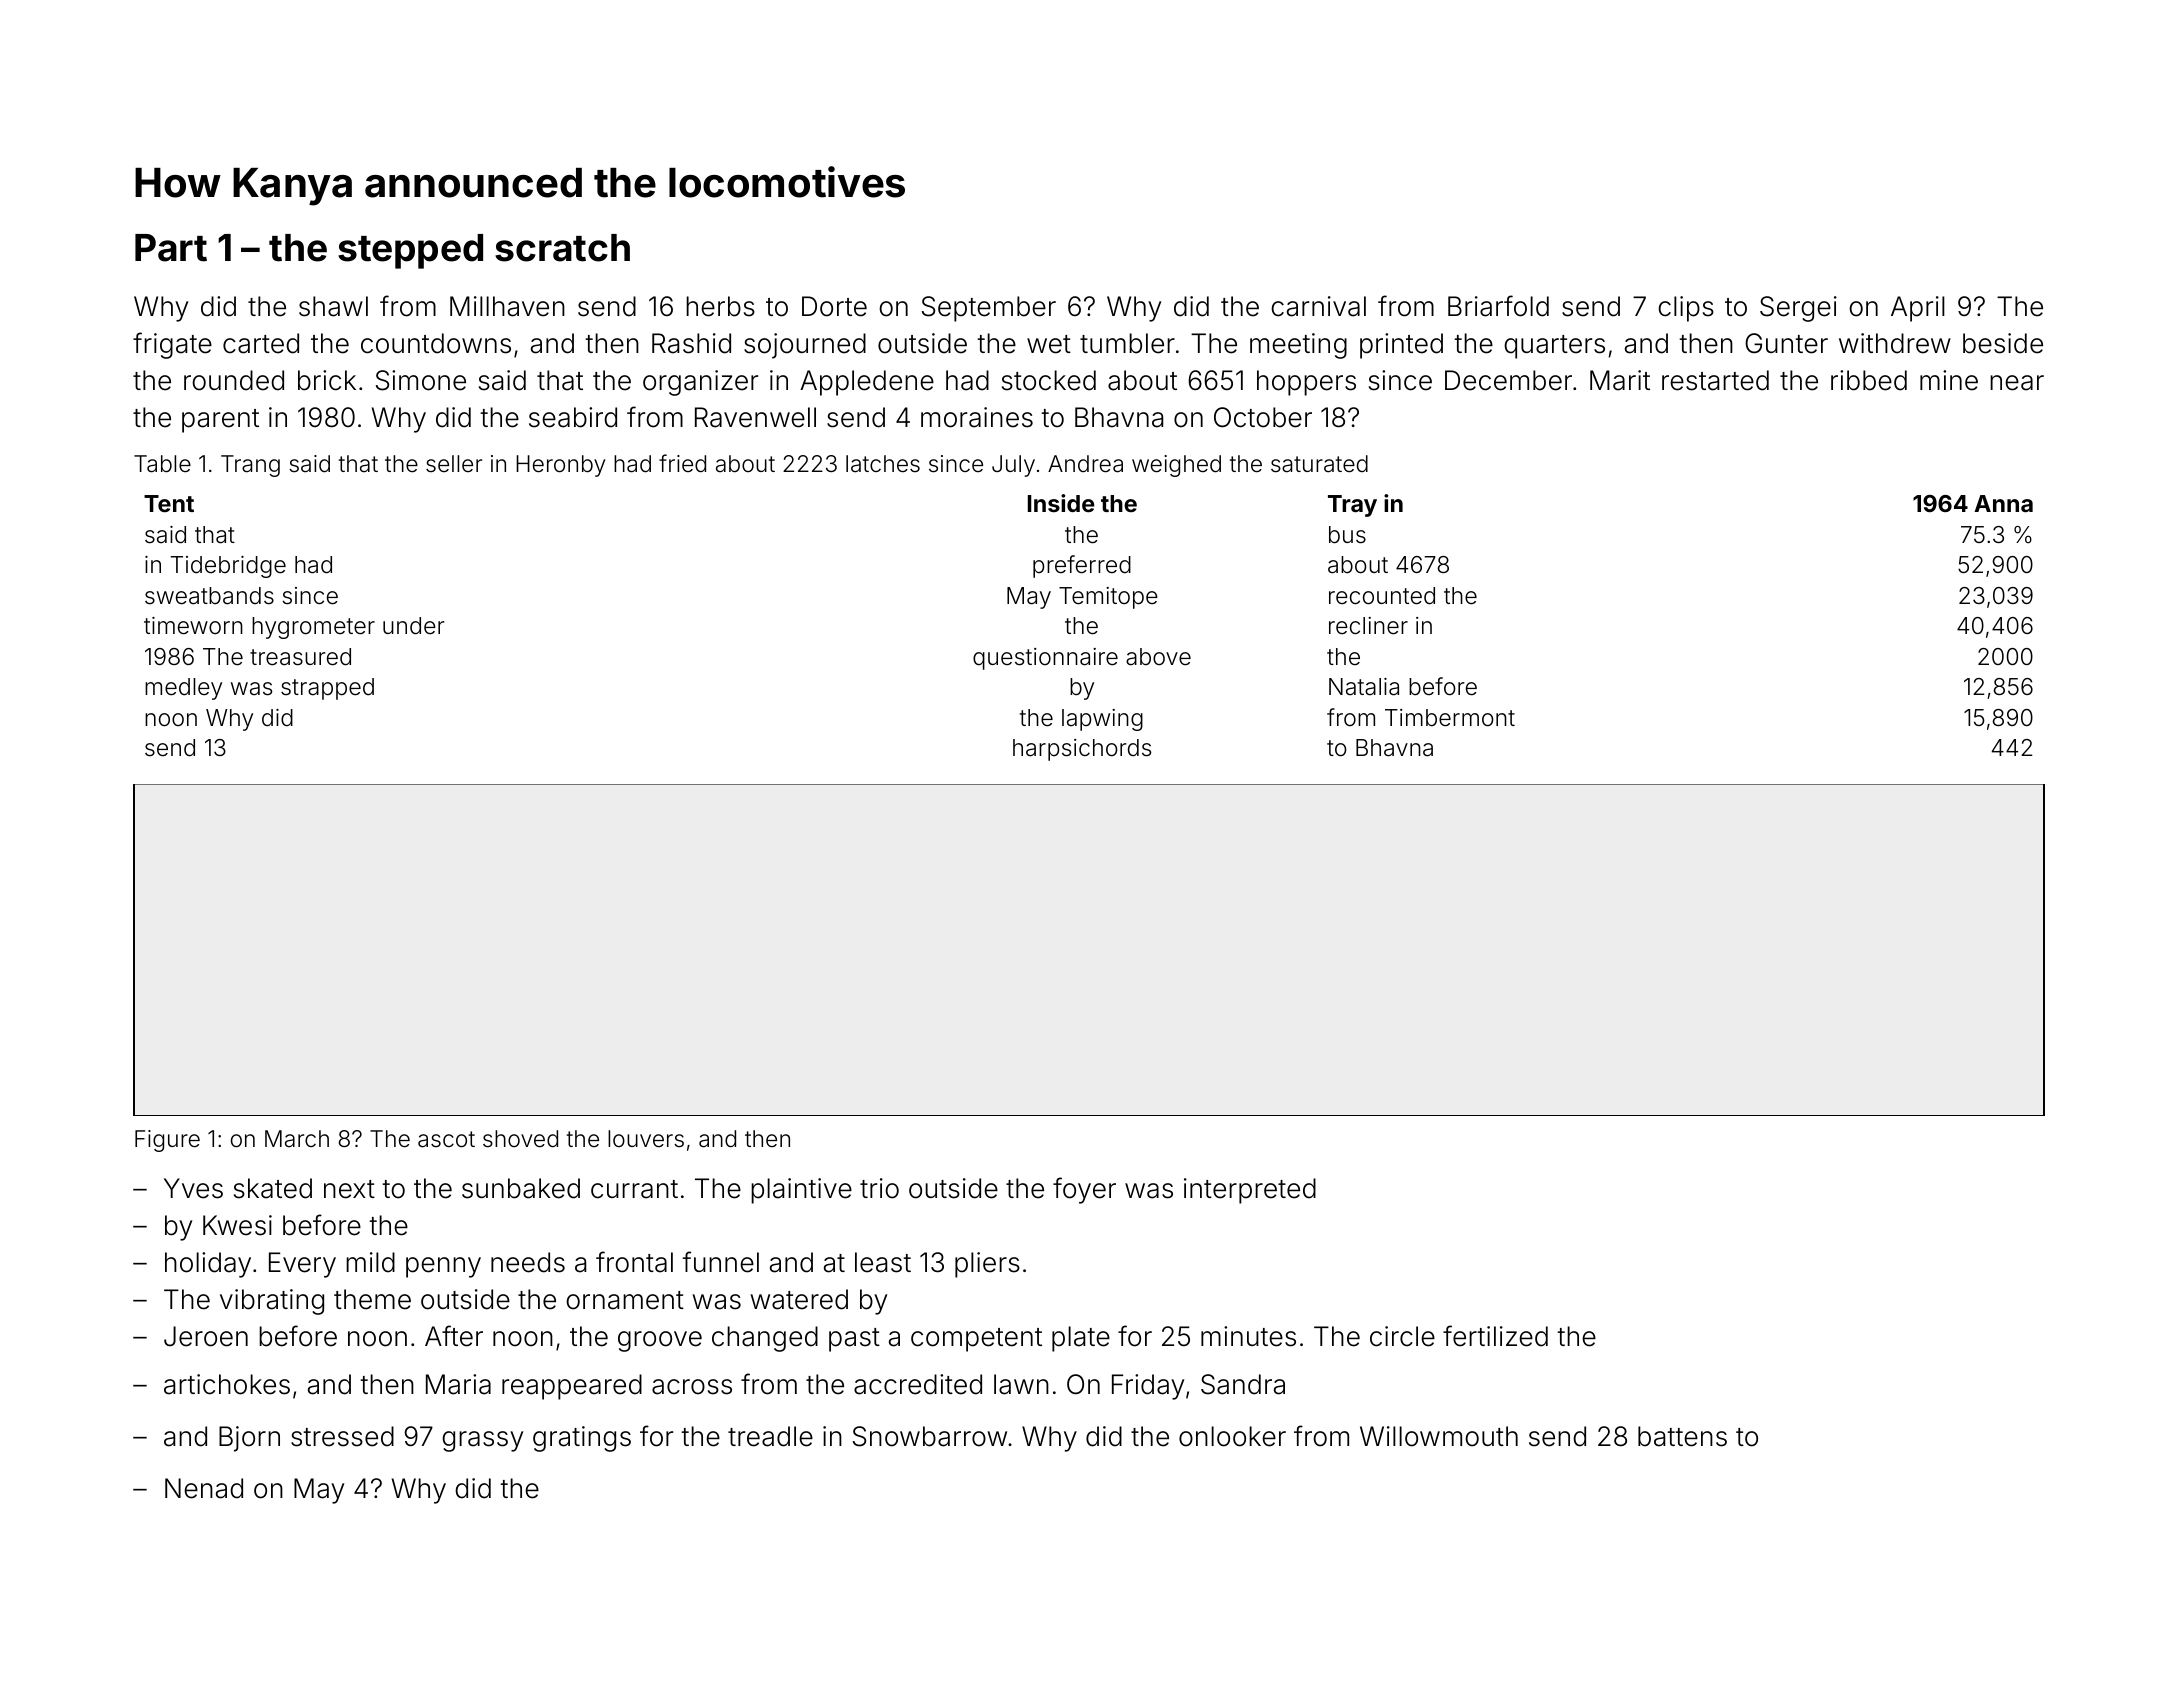 The width and height of the screenshot is (2178, 1683). What do you see at coordinates (1232, 1436) in the screenshot?
I see `onlooker` at bounding box center [1232, 1436].
